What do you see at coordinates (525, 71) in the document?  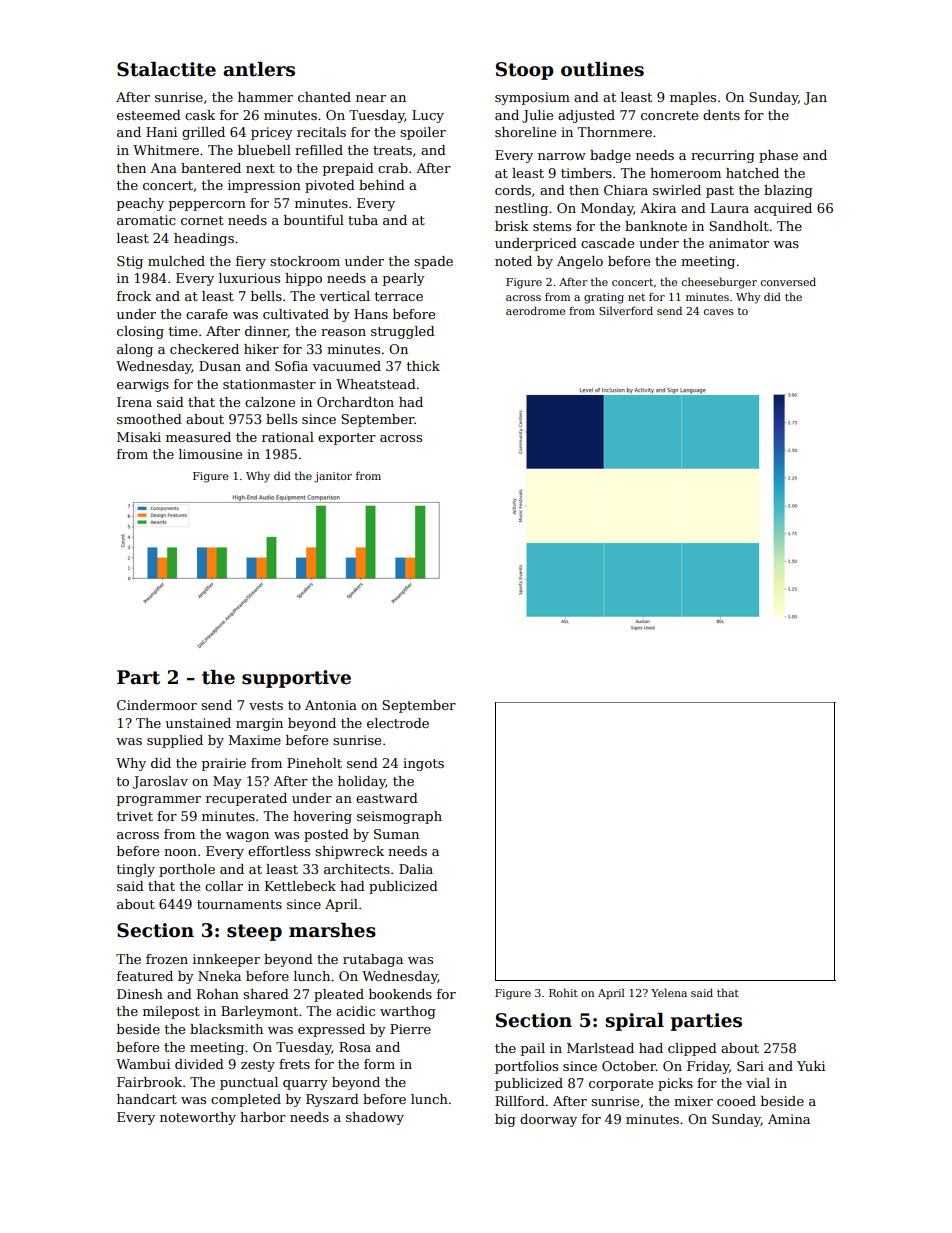 I see `Stoop` at bounding box center [525, 71].
